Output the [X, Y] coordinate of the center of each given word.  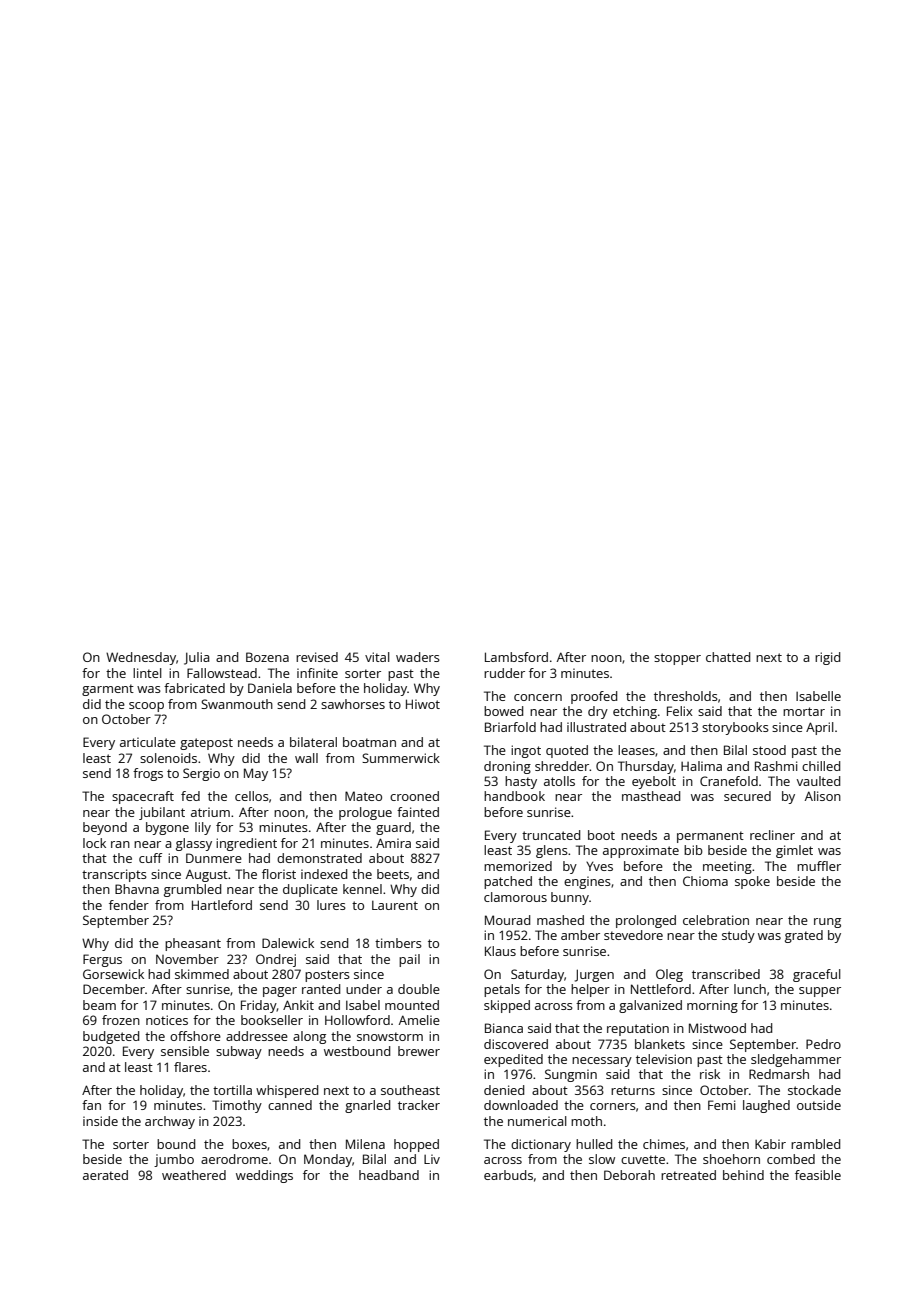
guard [393, 828]
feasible [818, 1175]
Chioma [705, 881]
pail [409, 960]
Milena [365, 1144]
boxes [249, 1144]
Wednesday [141, 658]
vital [377, 657]
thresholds [686, 696]
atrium [210, 812]
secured [747, 796]
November [187, 959]
